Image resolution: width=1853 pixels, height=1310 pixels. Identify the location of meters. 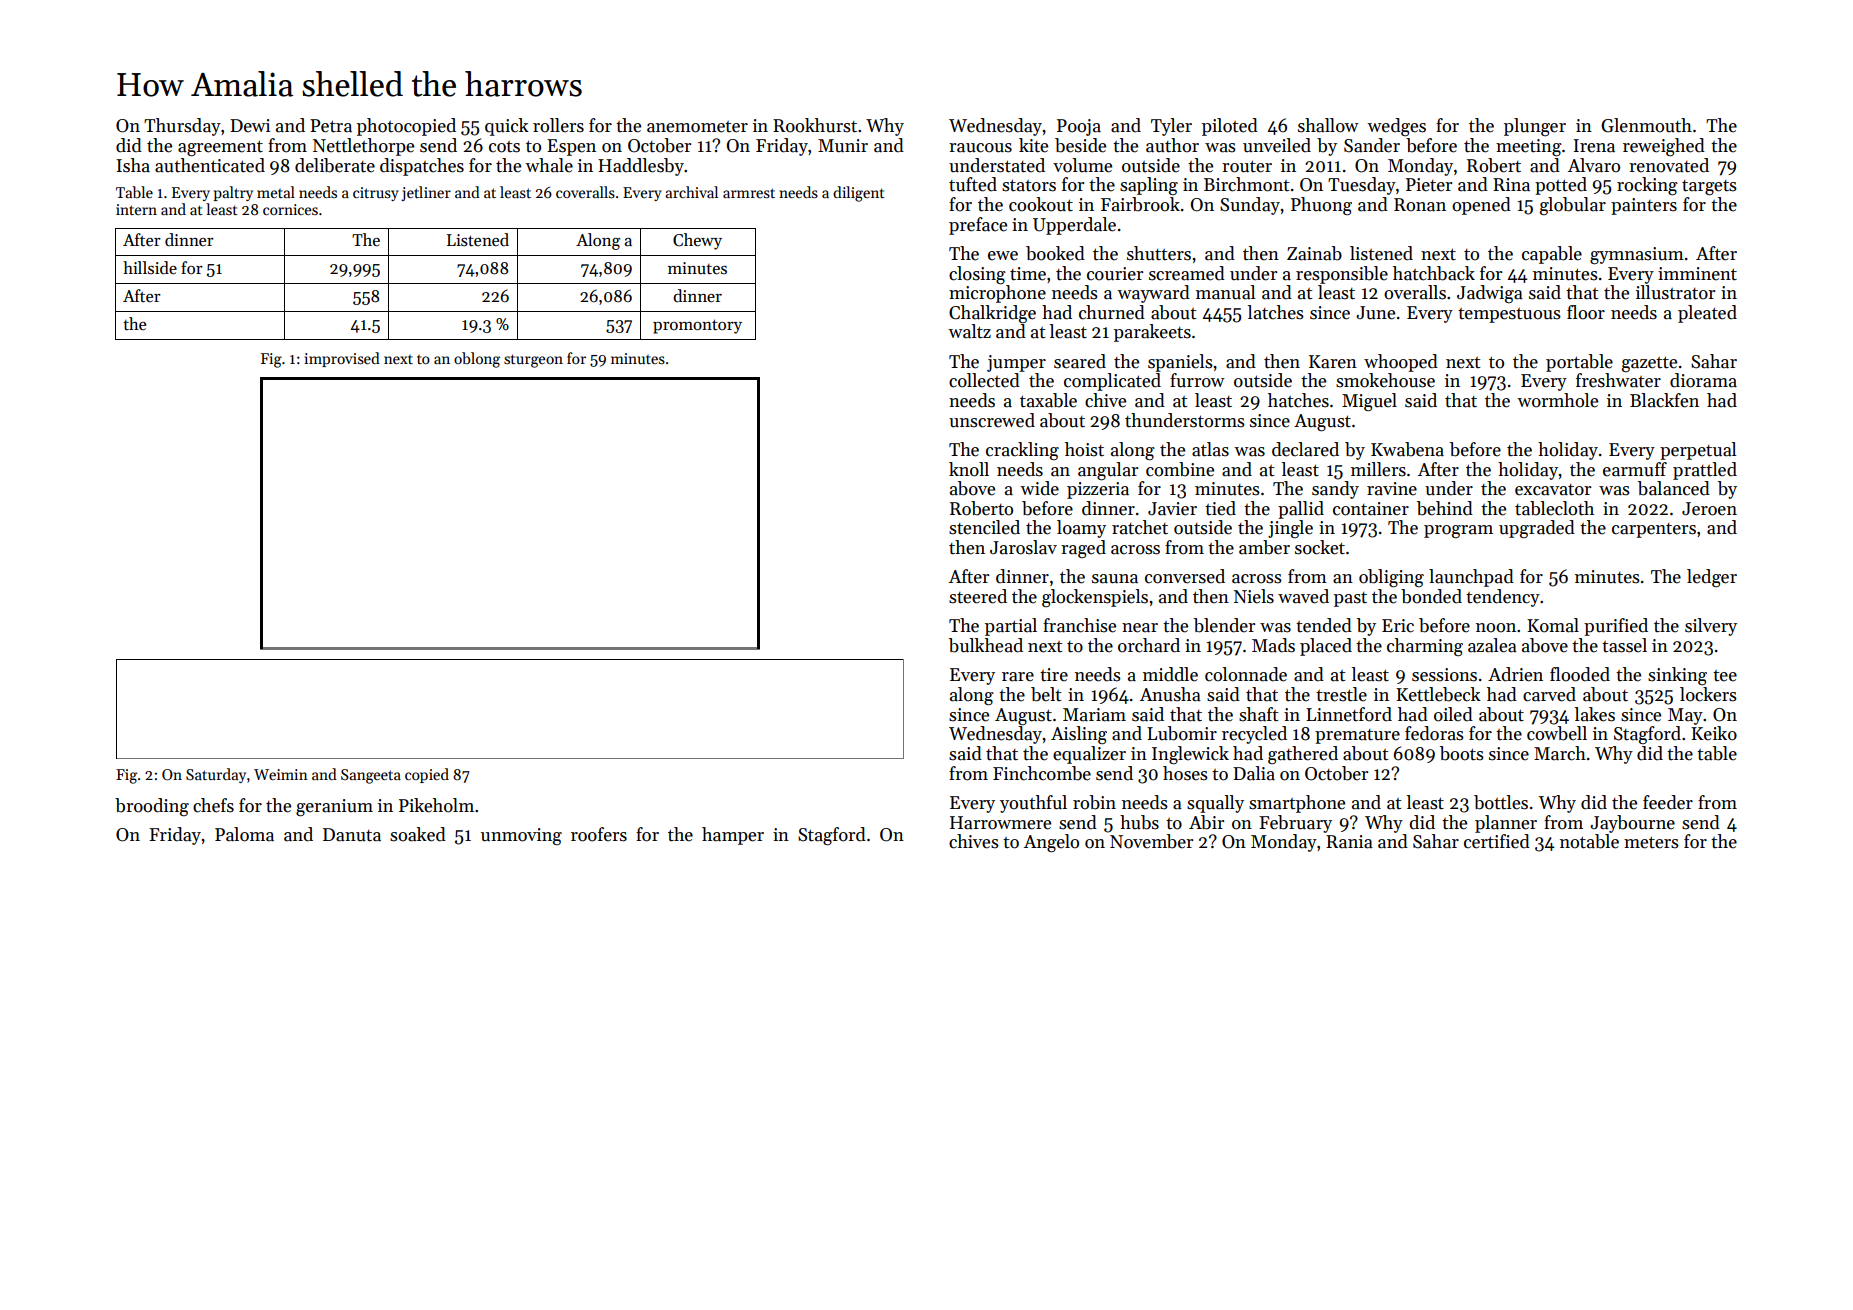
(1651, 842).
